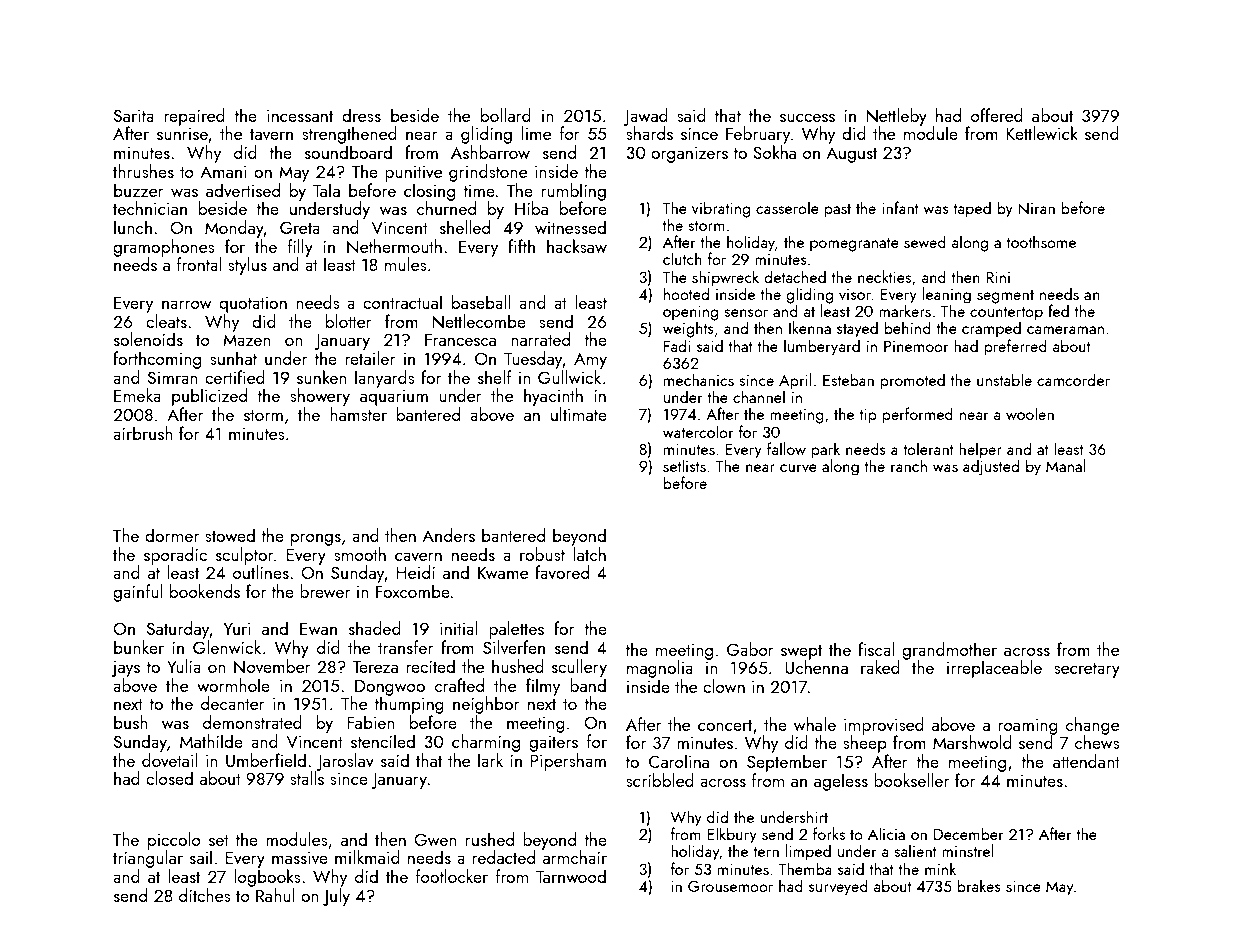  Describe the element at coordinates (1041, 241) in the document. I see `toothsome` at that location.
